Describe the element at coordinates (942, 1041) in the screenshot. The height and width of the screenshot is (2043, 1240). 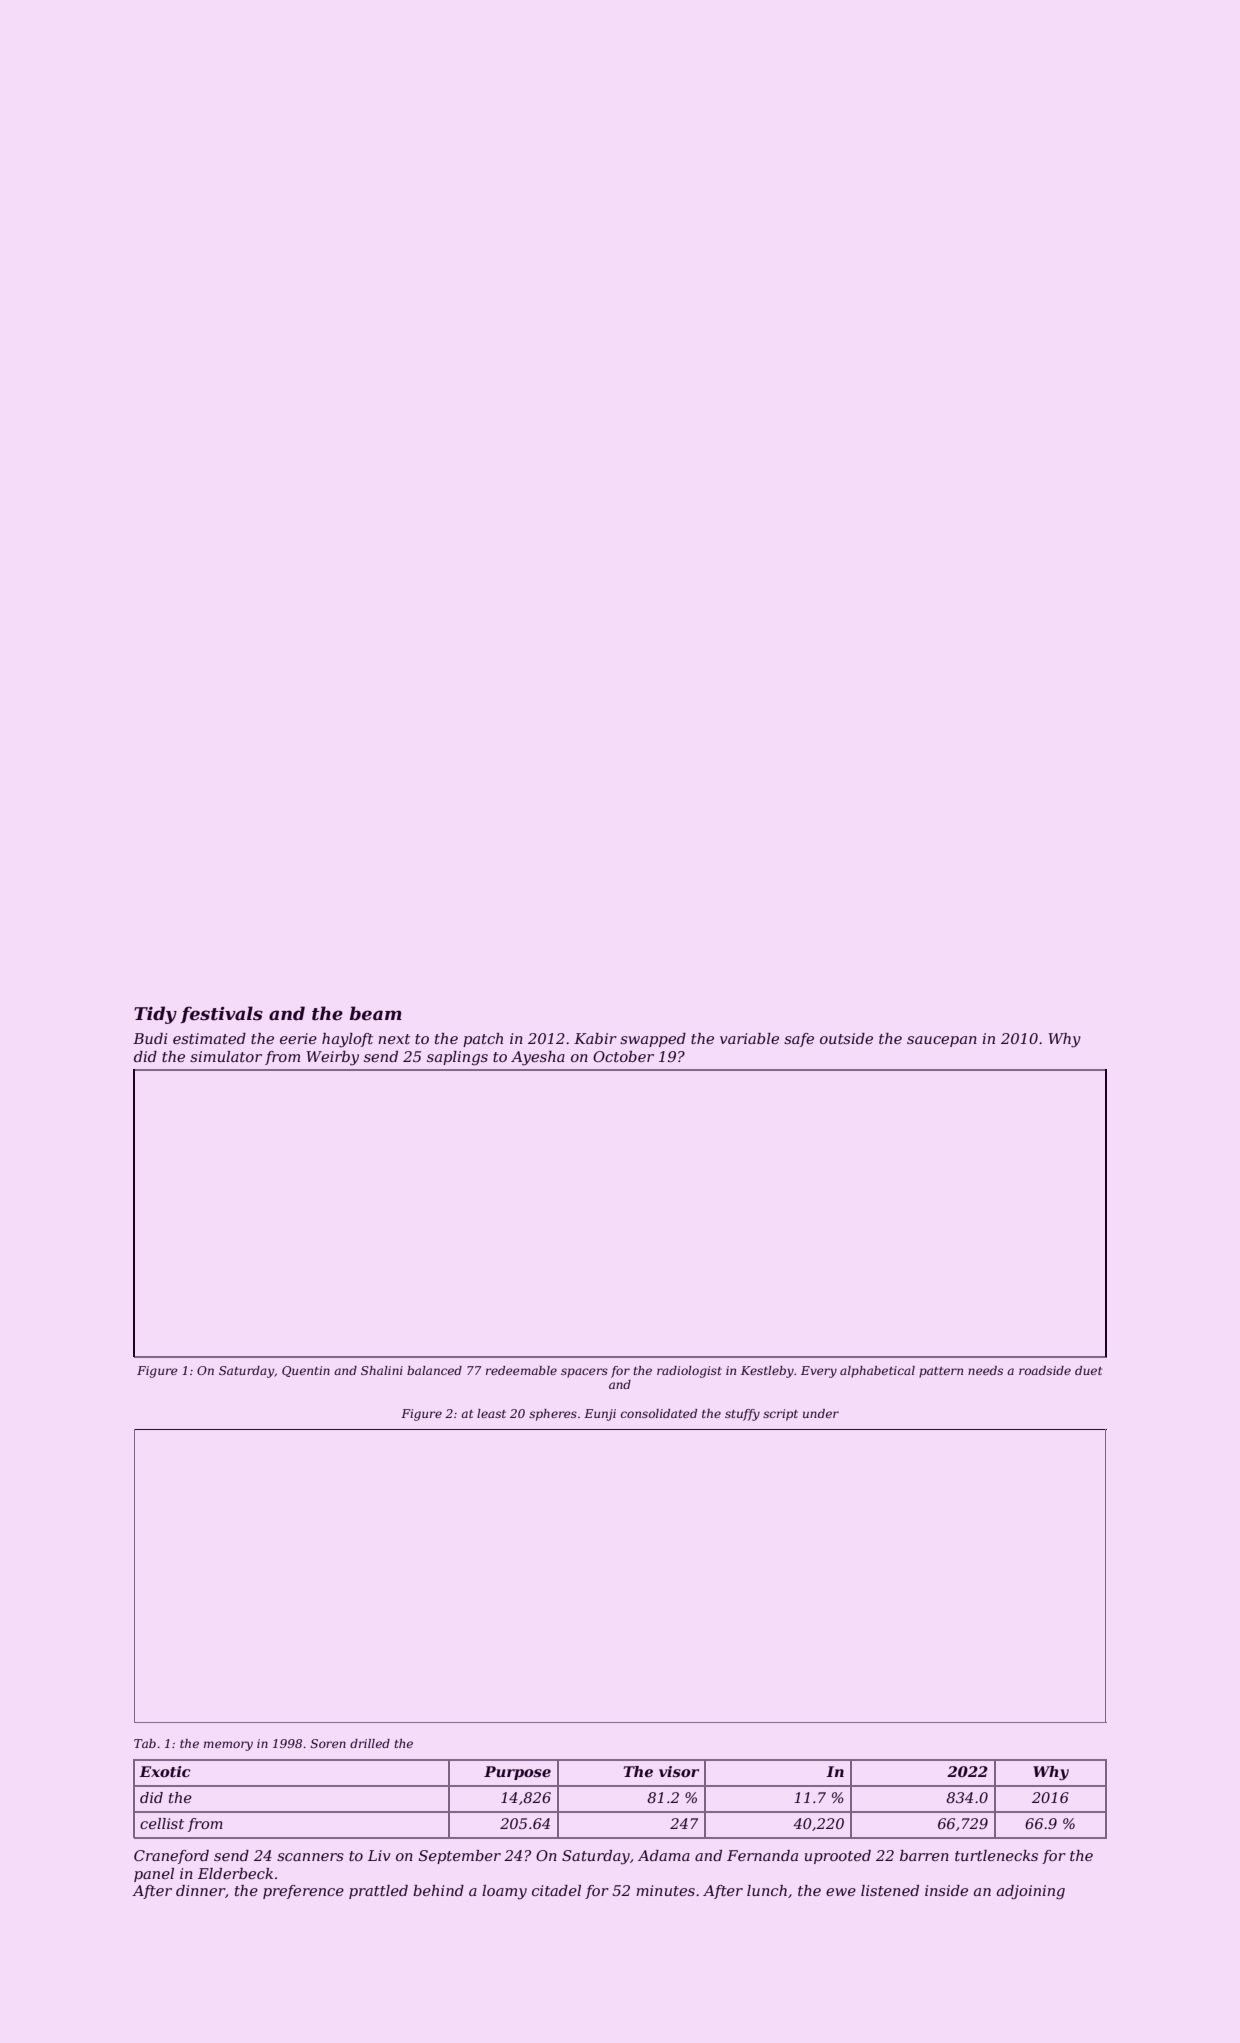
I see `saucepan` at that location.
